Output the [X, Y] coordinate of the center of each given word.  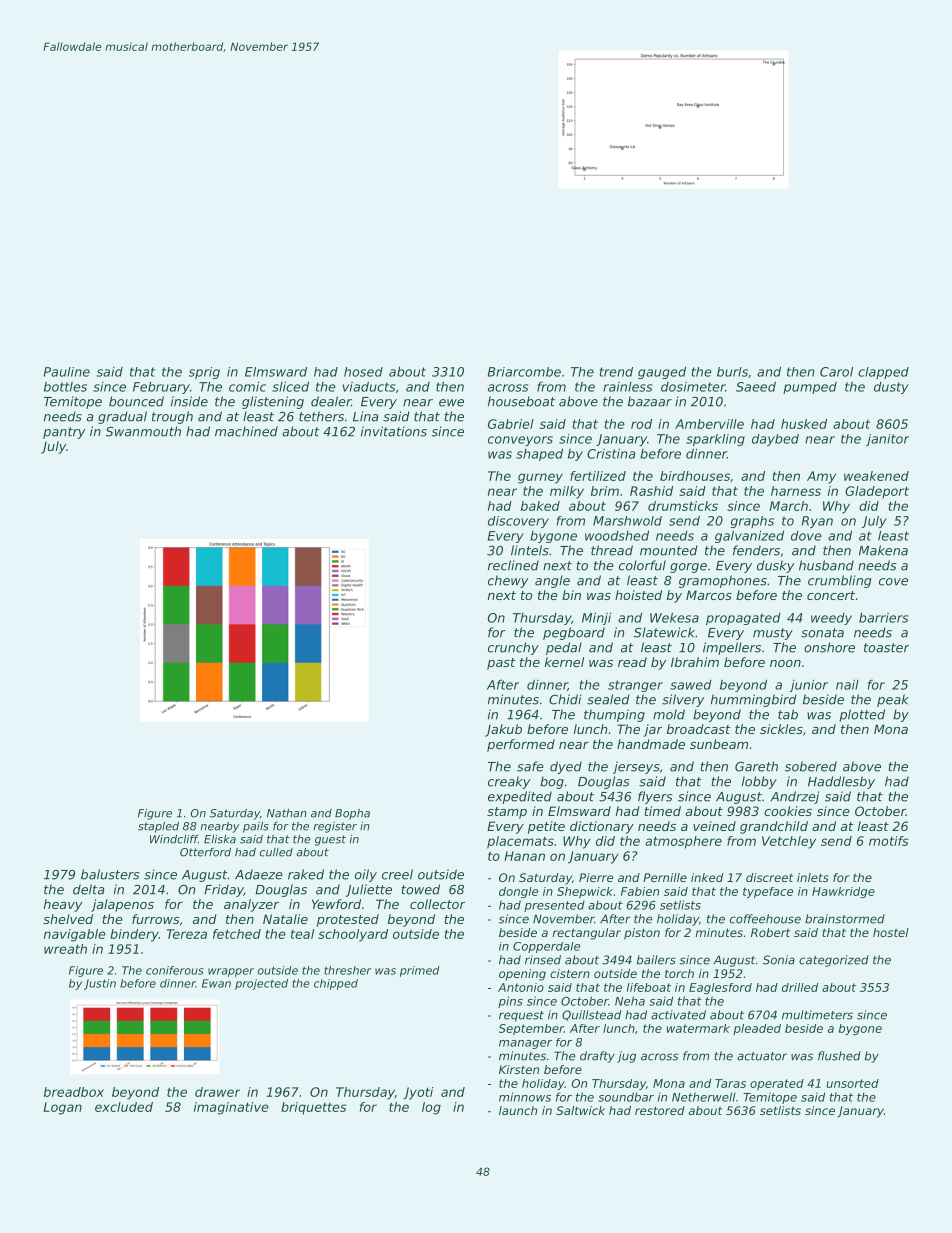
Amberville [709, 424]
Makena [883, 550]
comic [247, 387]
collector [437, 904]
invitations [394, 431]
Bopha [352, 814]
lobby [759, 782]
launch [518, 1110]
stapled [158, 827]
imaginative [231, 1108]
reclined [513, 565]
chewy [508, 581]
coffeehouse [765, 919]
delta [88, 889]
